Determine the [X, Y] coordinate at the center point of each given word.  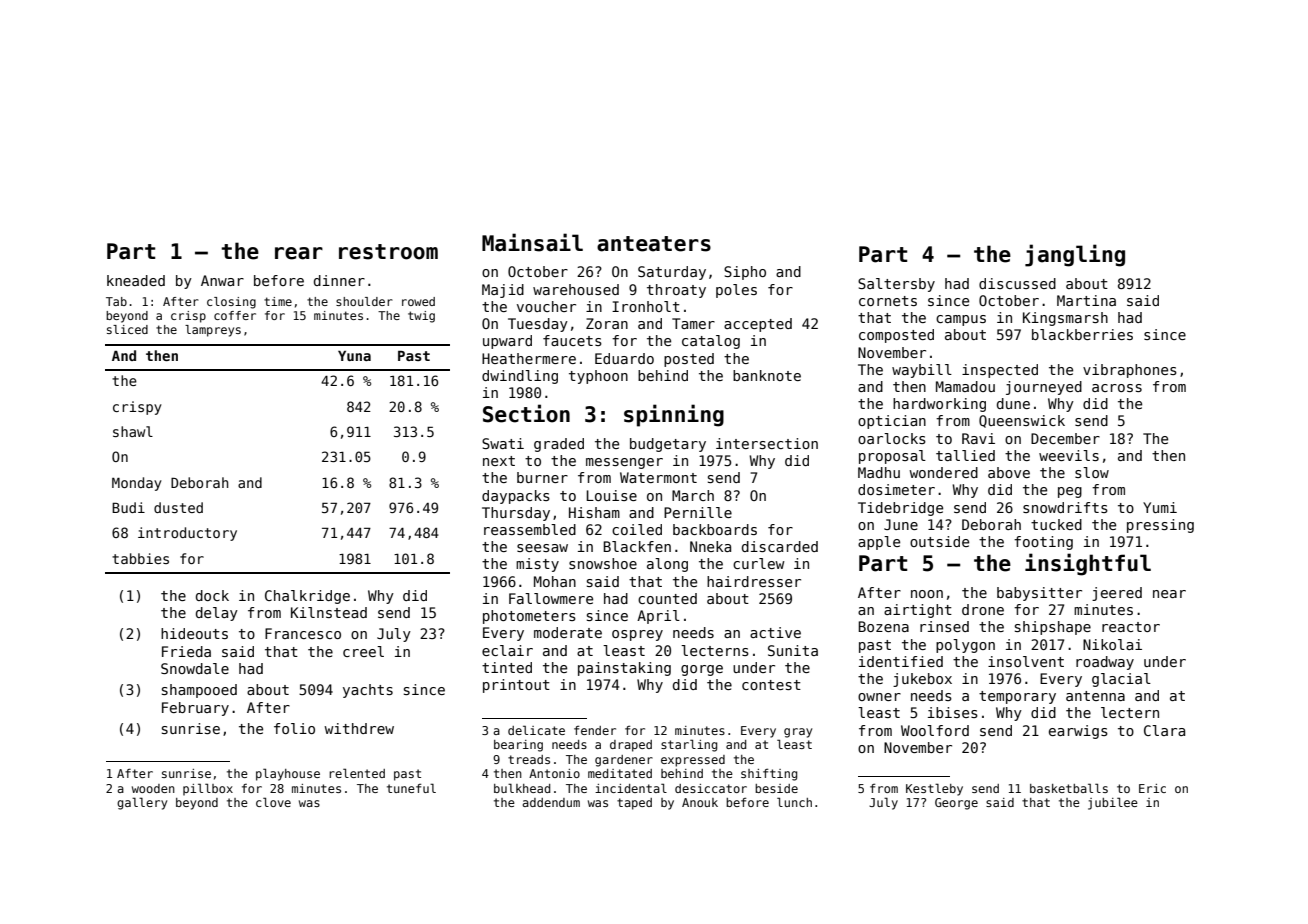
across [1117, 388]
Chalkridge [307, 597]
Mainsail [532, 242]
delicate [536, 730]
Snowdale [195, 668]
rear [299, 253]
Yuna [354, 356]
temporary [1017, 697]
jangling [1075, 255]
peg [1070, 492]
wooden [153, 788]
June [901, 524]
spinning [674, 415]
